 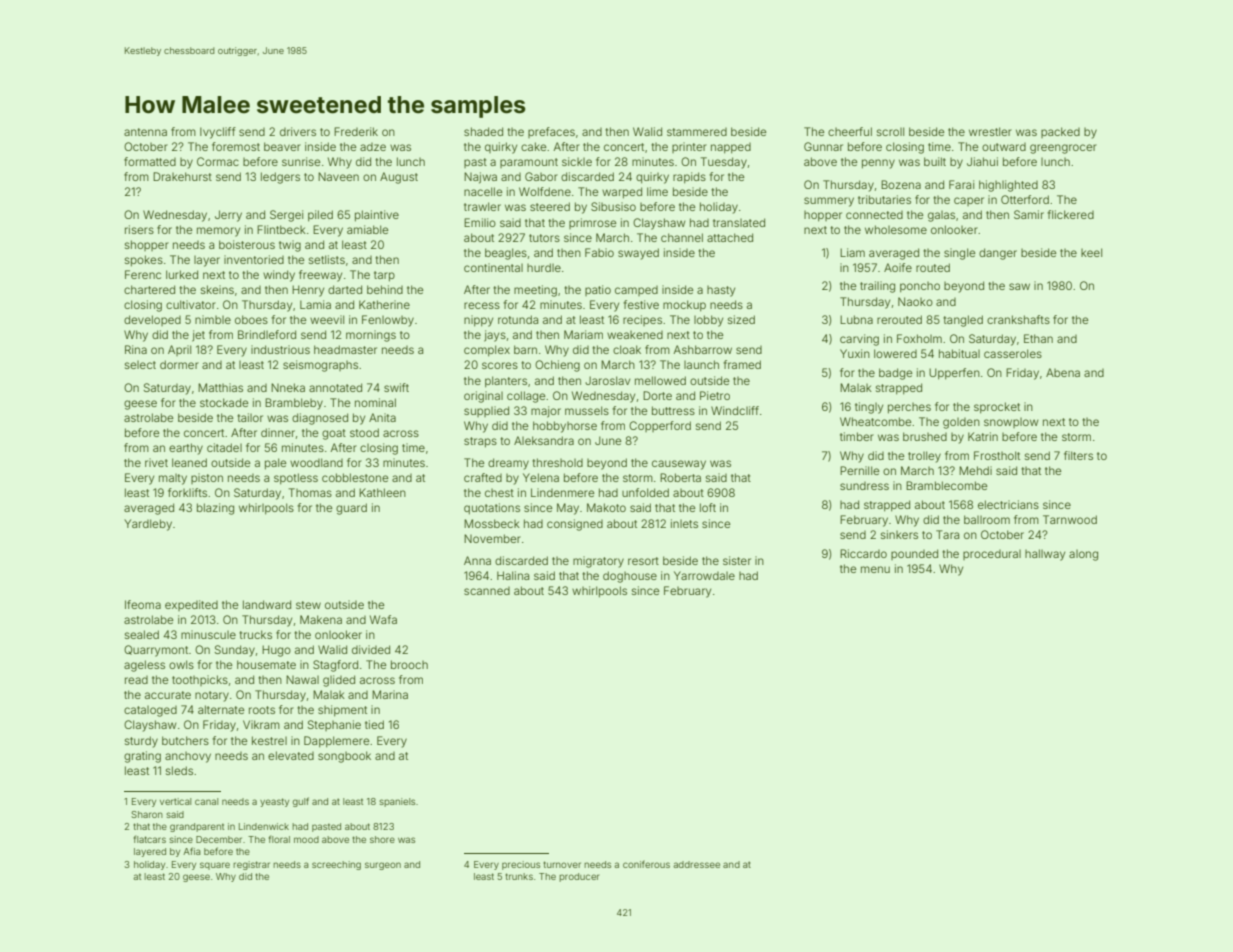 I want to click on drivers, so click(x=298, y=131).
